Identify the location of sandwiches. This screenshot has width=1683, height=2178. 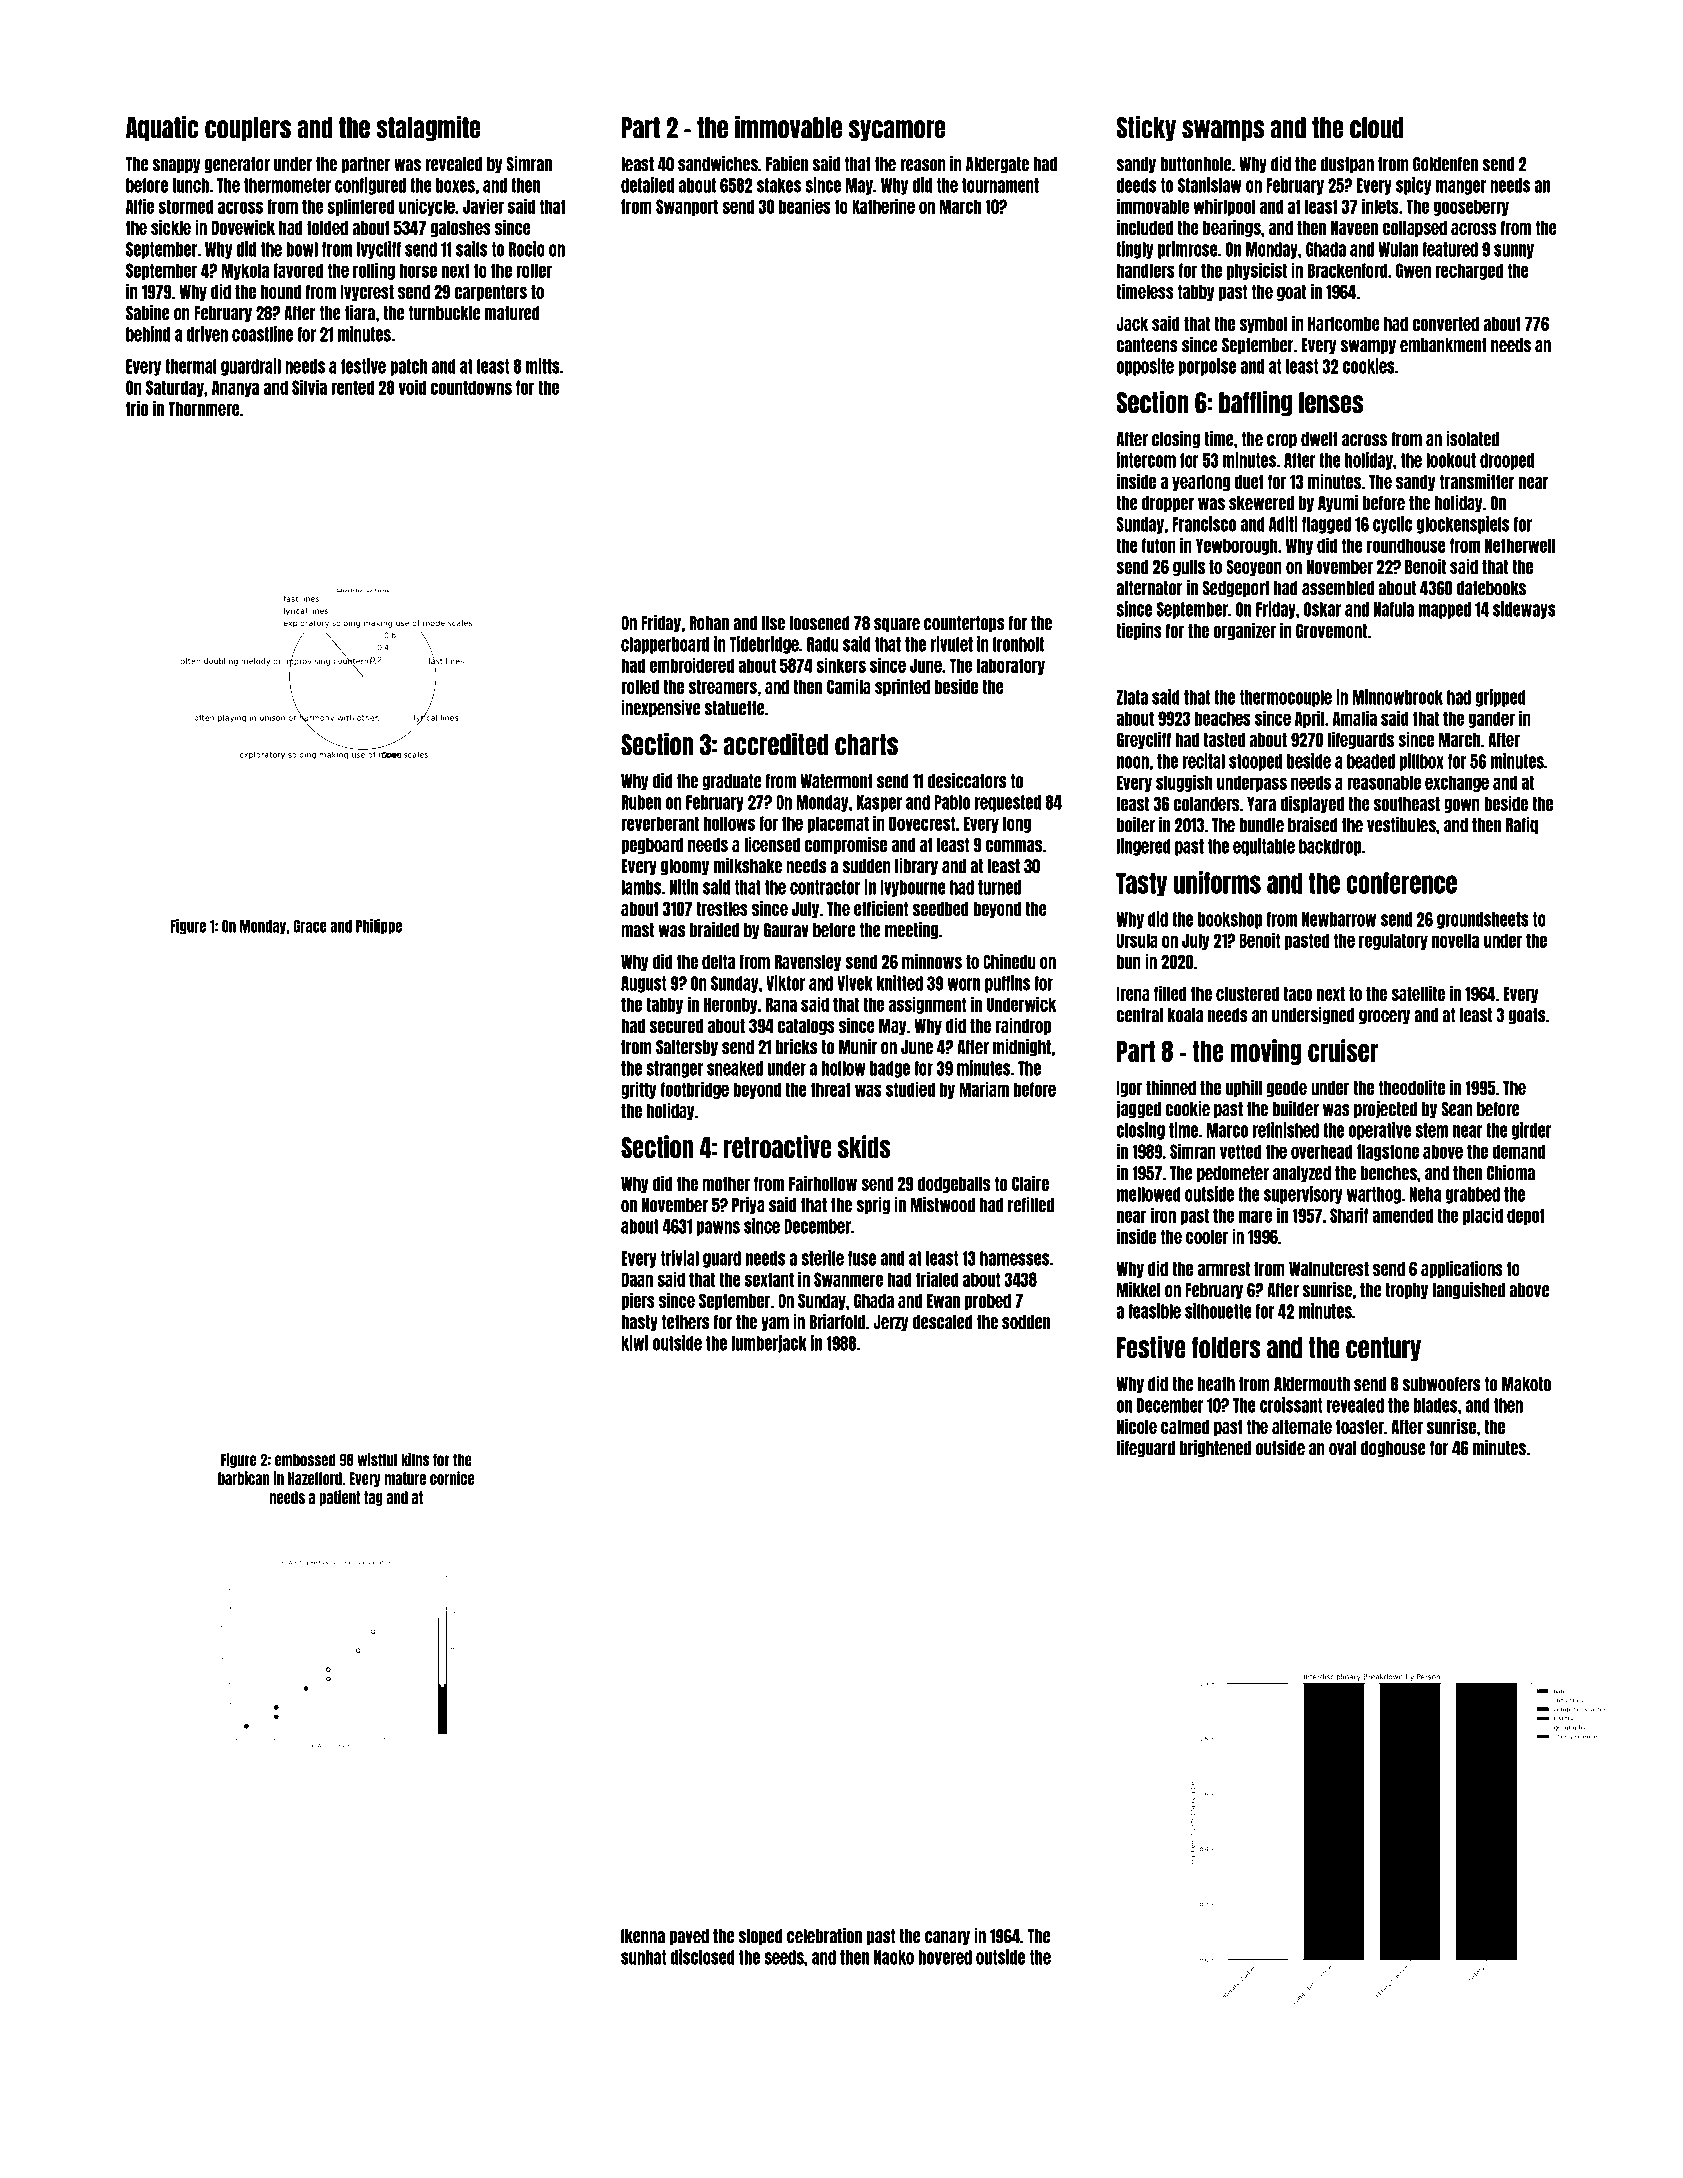
(718, 164).
